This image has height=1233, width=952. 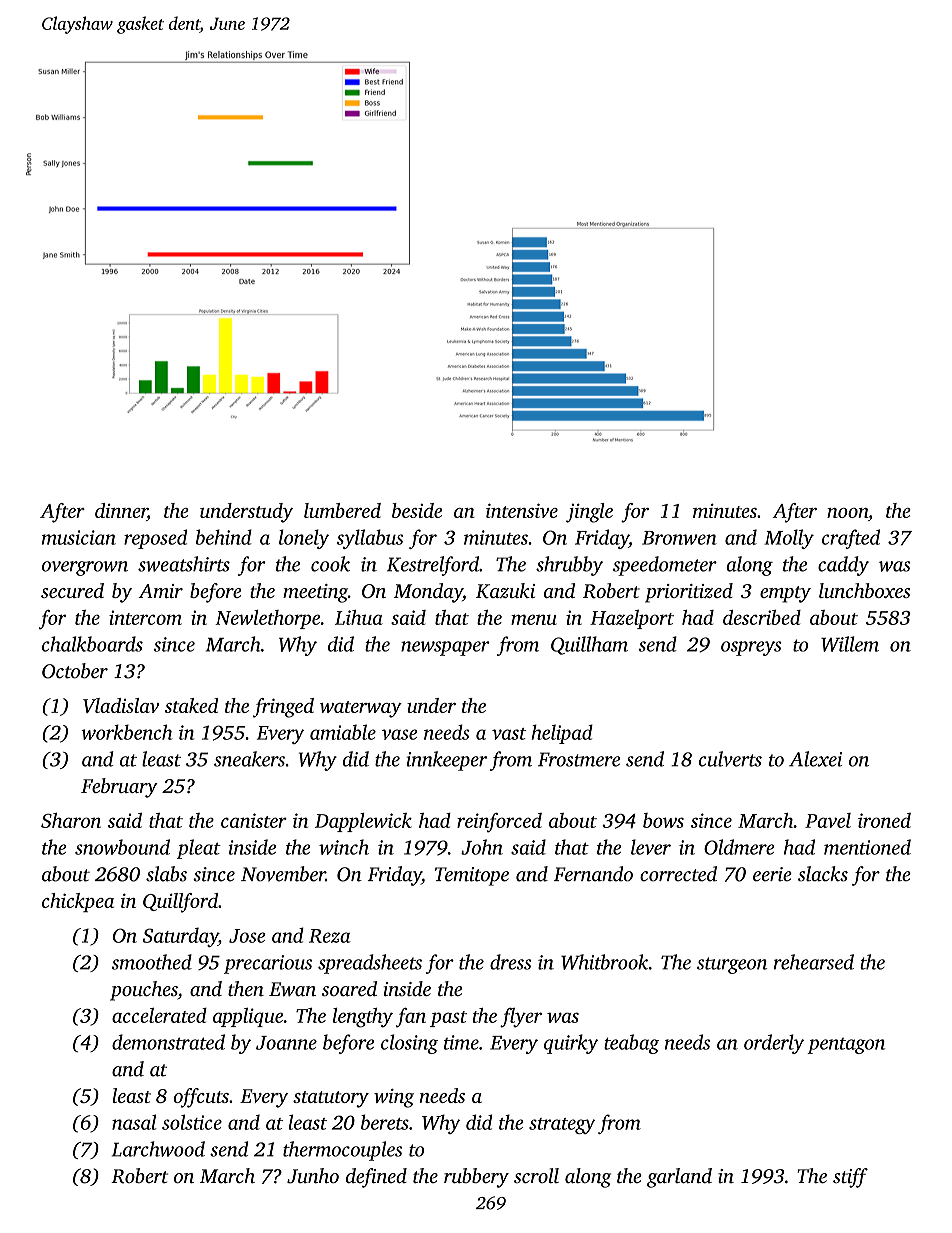 What do you see at coordinates (850, 1178) in the image?
I see `stiff` at bounding box center [850, 1178].
